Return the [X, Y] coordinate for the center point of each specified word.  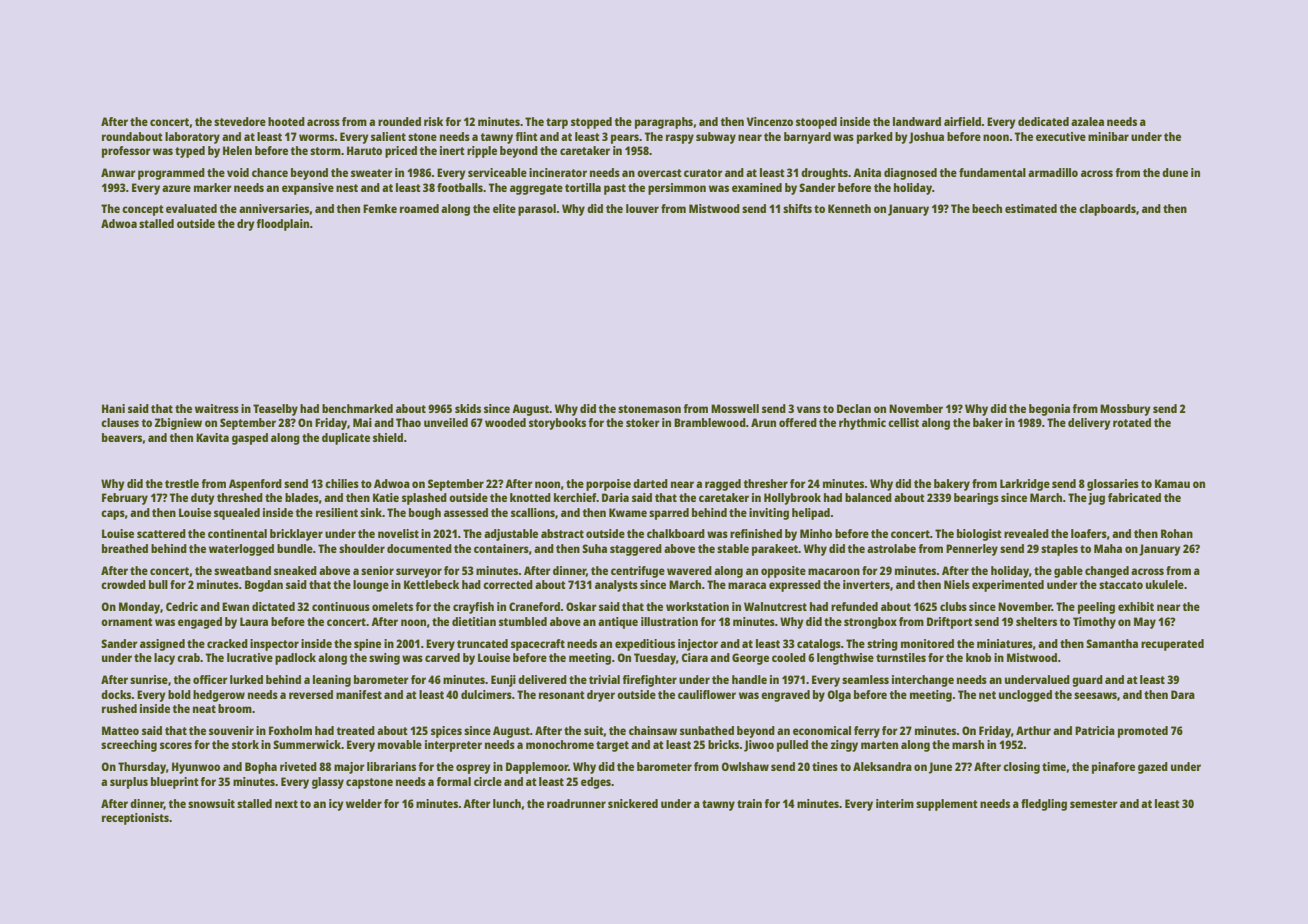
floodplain [282, 225]
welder [364, 803]
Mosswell [735, 408]
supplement [947, 805]
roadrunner [576, 803]
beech [987, 208]
